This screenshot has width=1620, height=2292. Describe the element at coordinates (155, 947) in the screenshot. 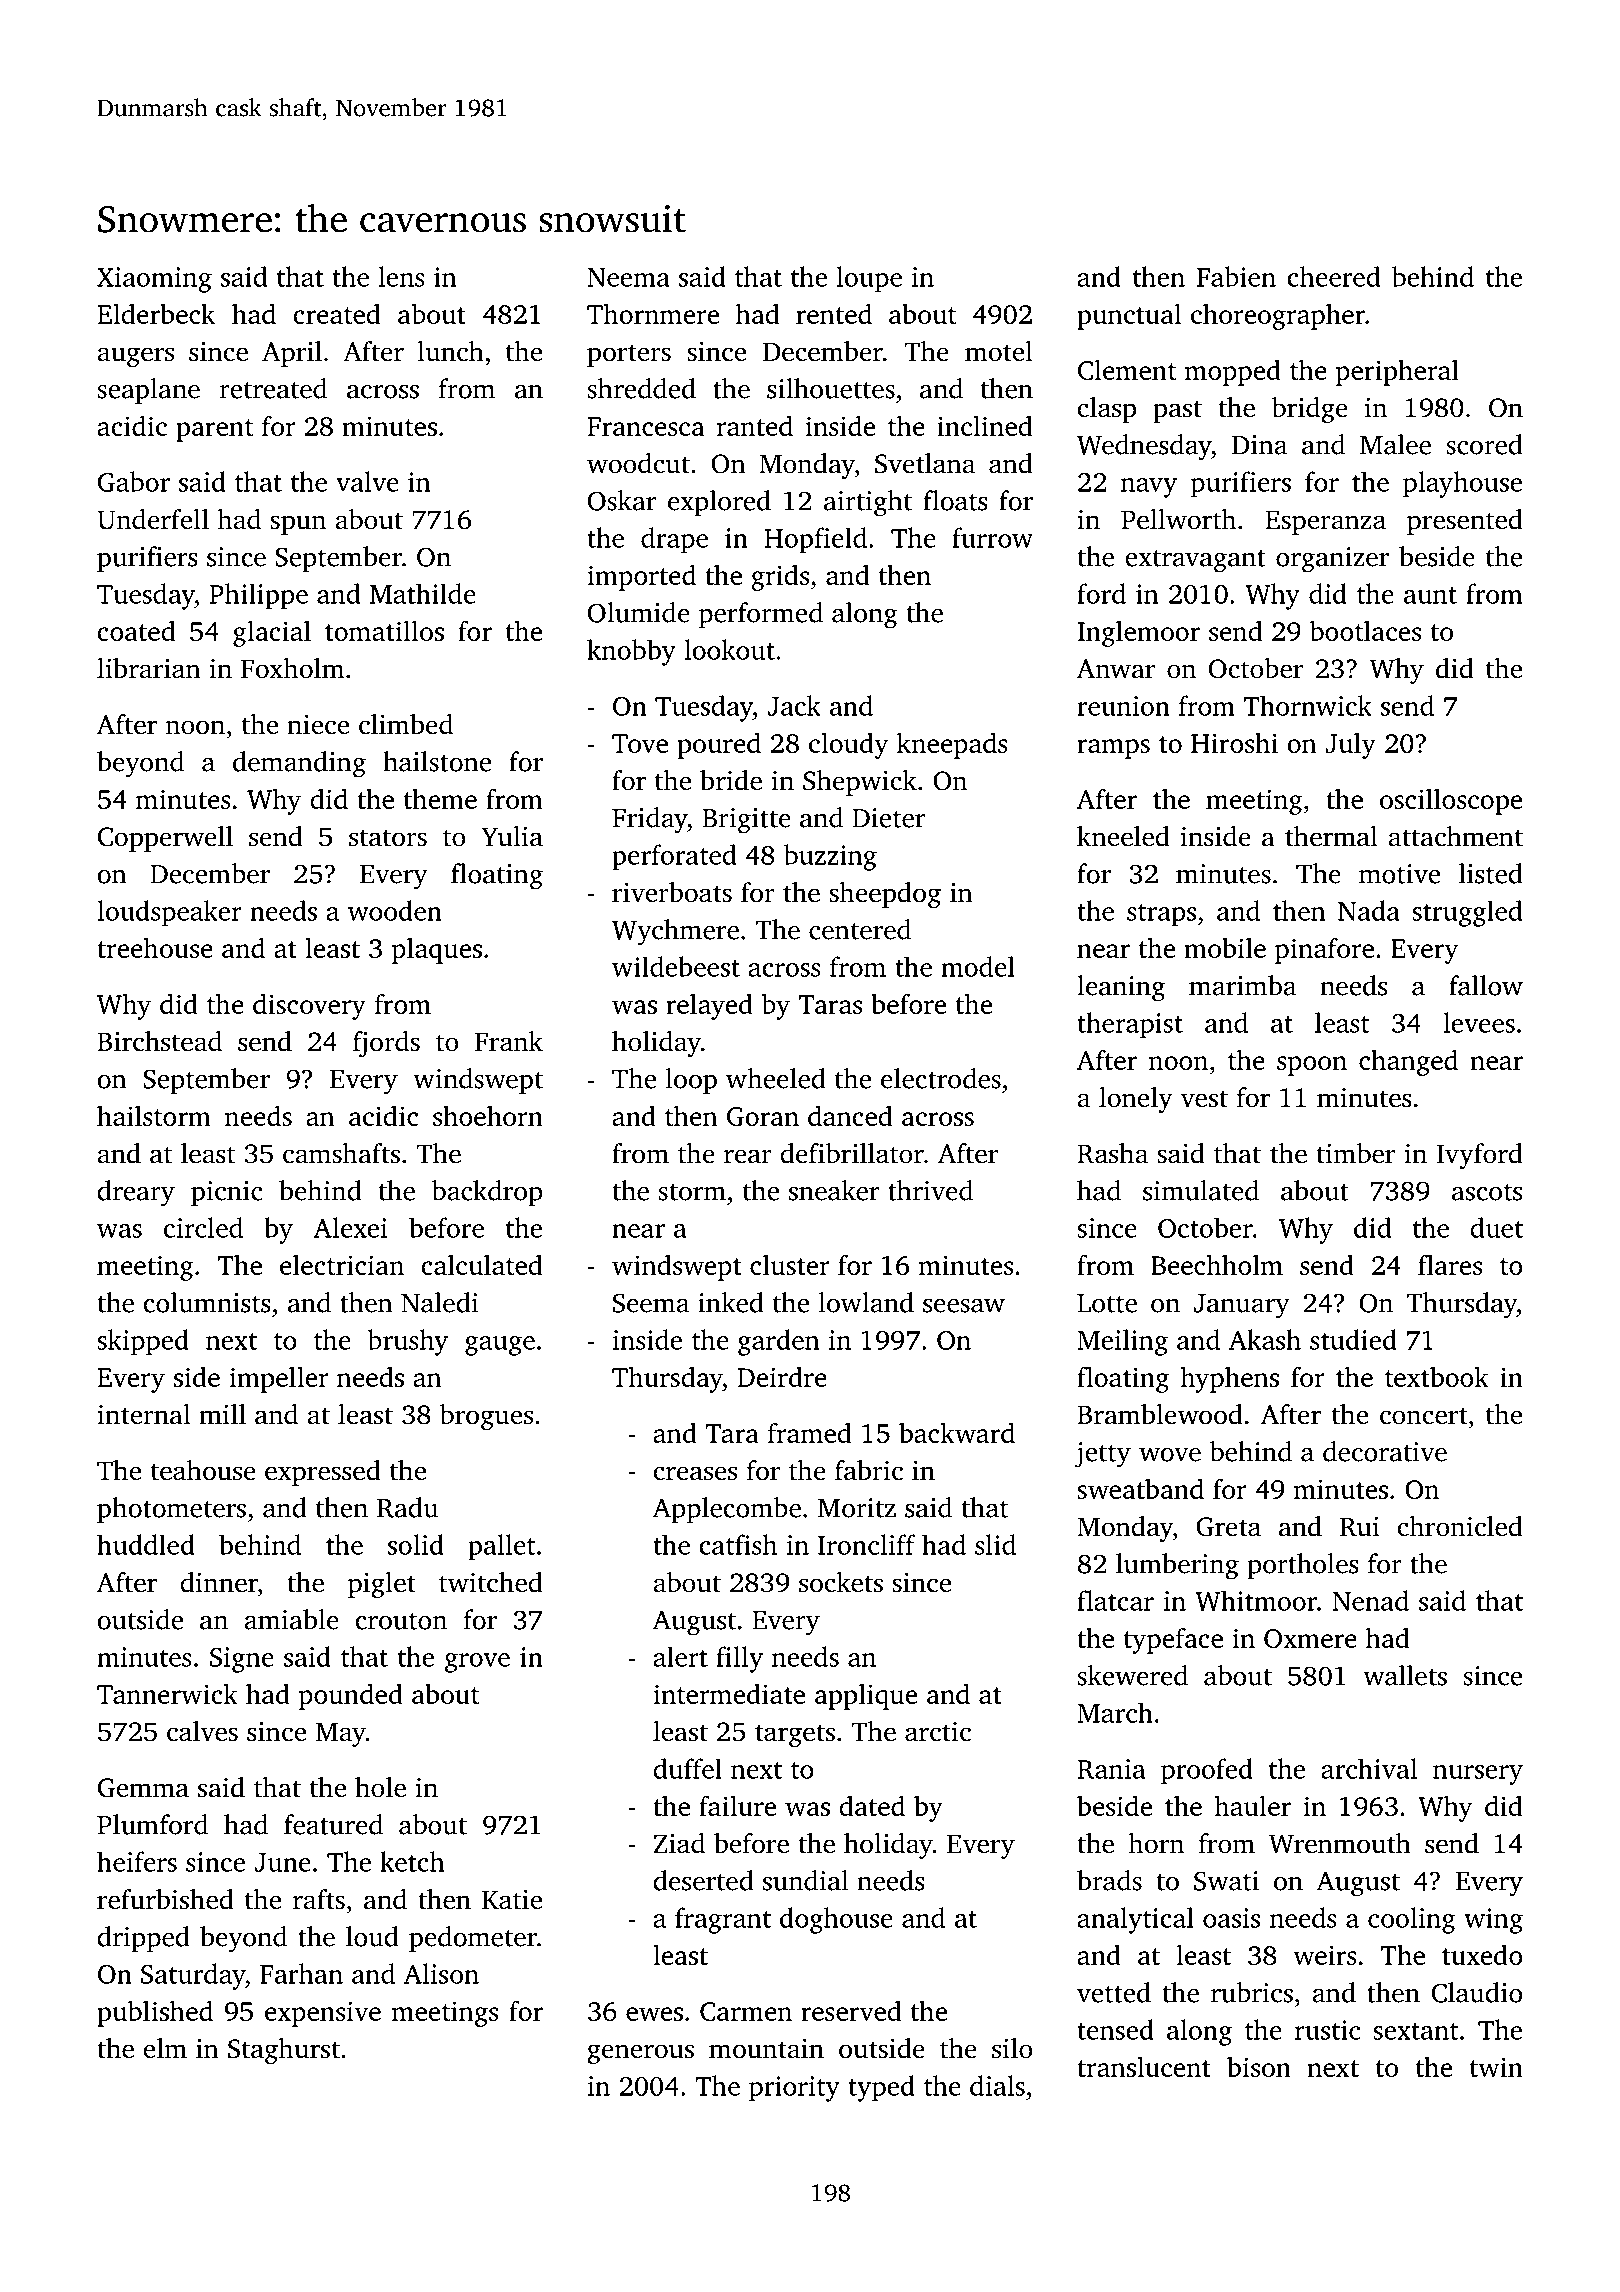

I see `treehouse` at that location.
